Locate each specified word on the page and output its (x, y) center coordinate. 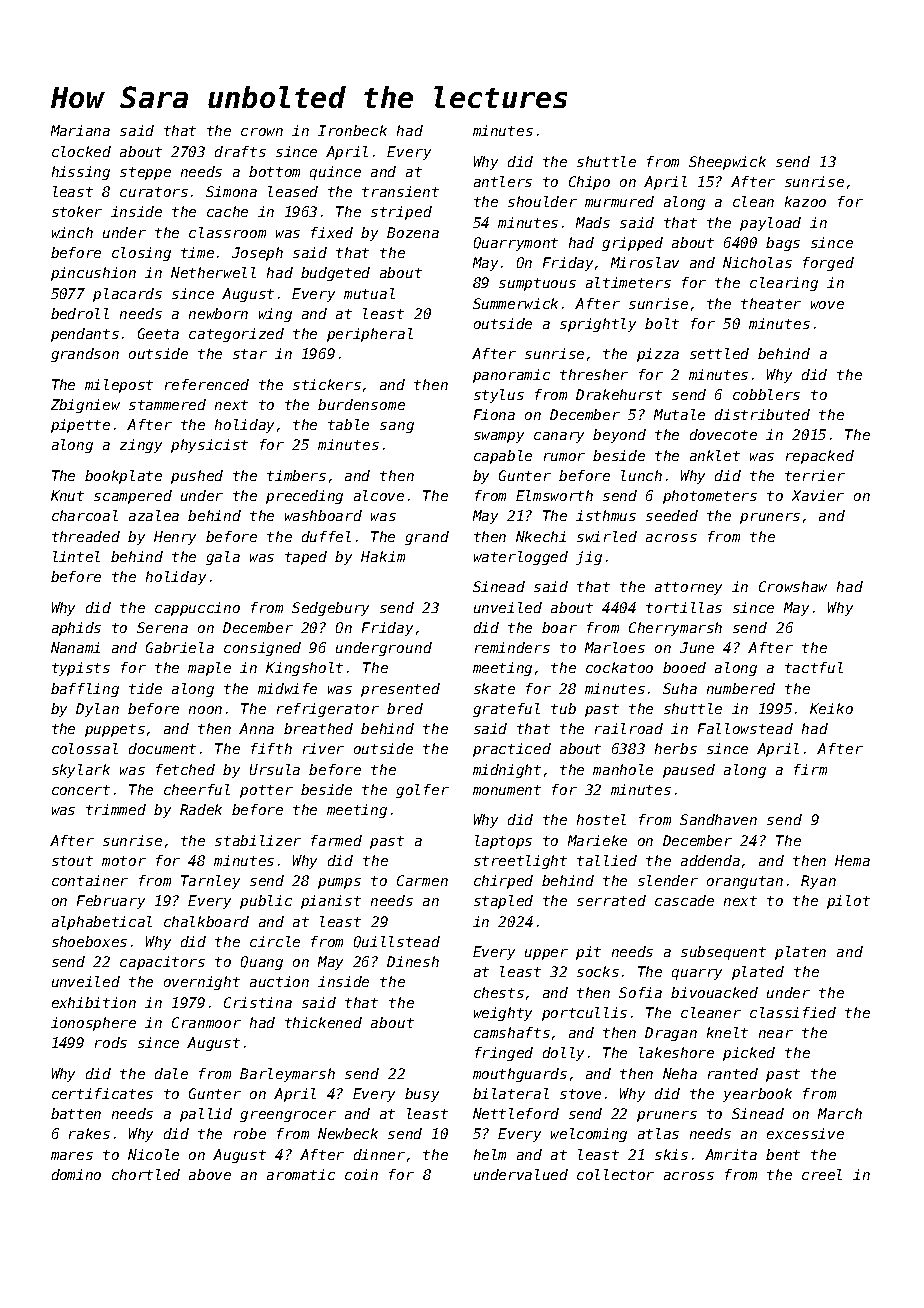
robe (250, 1133)
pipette (80, 426)
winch (72, 232)
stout (72, 861)
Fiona (494, 414)
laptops (503, 842)
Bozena (413, 232)
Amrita (731, 1154)
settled (719, 353)
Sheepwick (727, 163)
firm (810, 769)
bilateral (511, 1093)
